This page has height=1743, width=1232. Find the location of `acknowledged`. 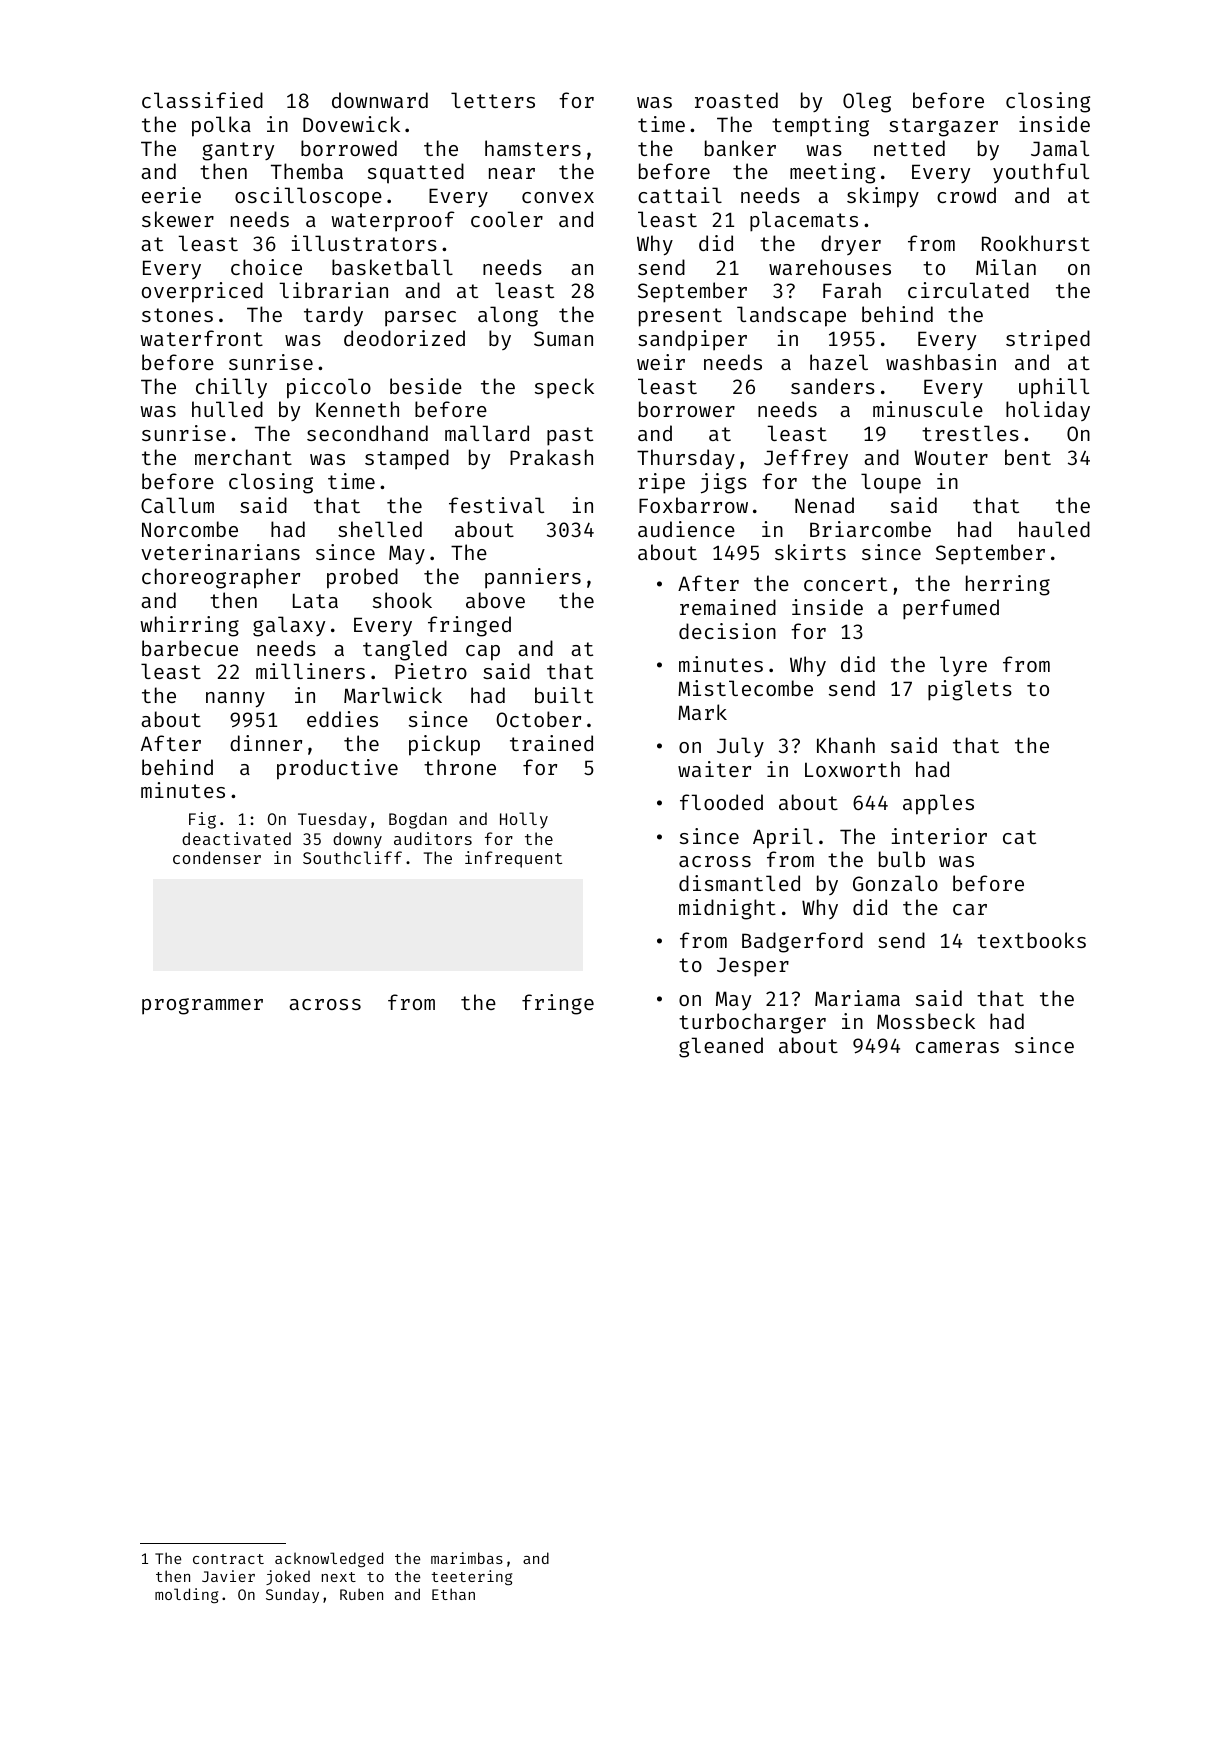

acknowledged is located at coordinates (329, 1559).
